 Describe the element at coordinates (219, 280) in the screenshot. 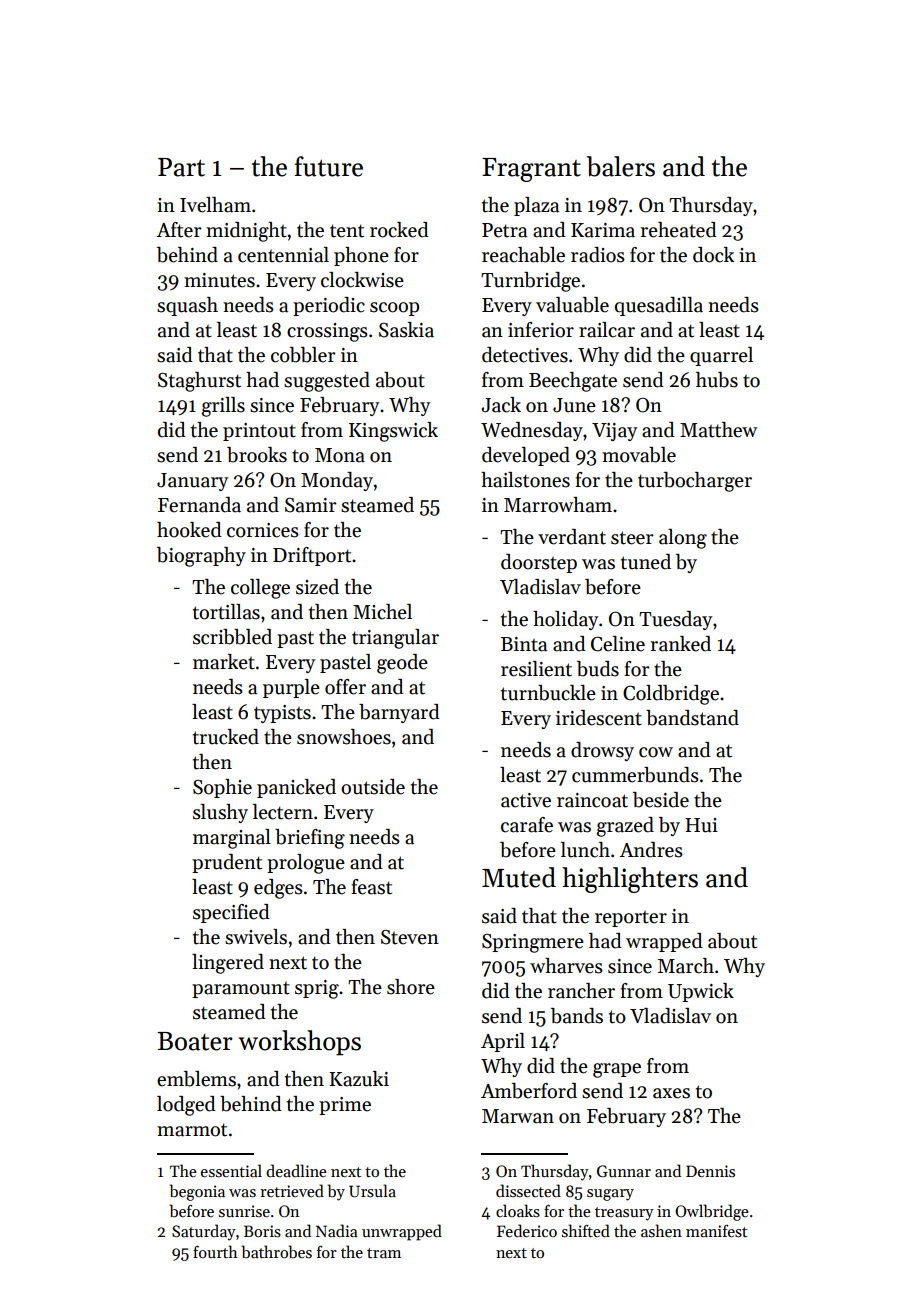

I see `minutes` at that location.
